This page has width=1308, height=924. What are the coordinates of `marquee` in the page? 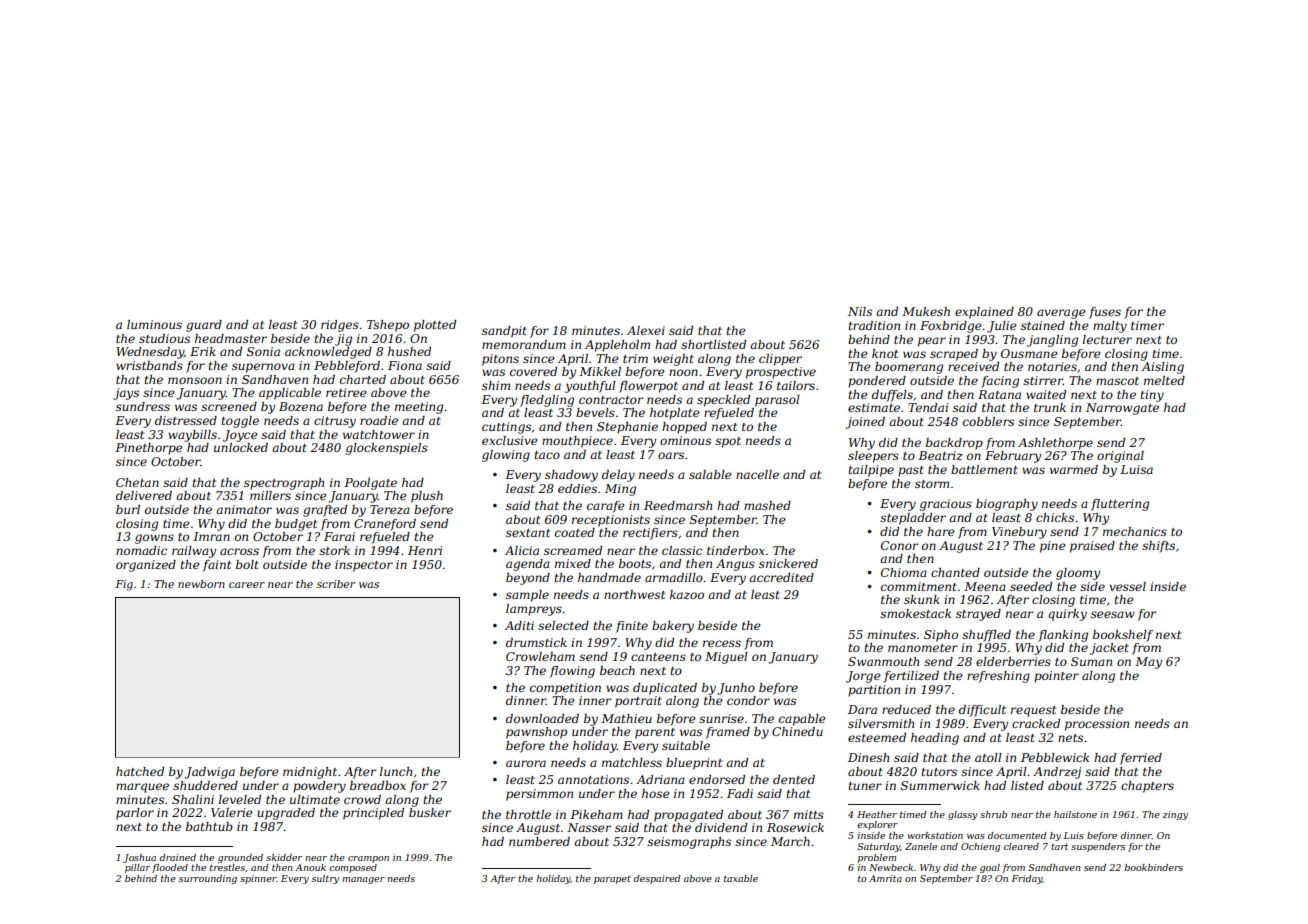 It's located at (142, 788).
